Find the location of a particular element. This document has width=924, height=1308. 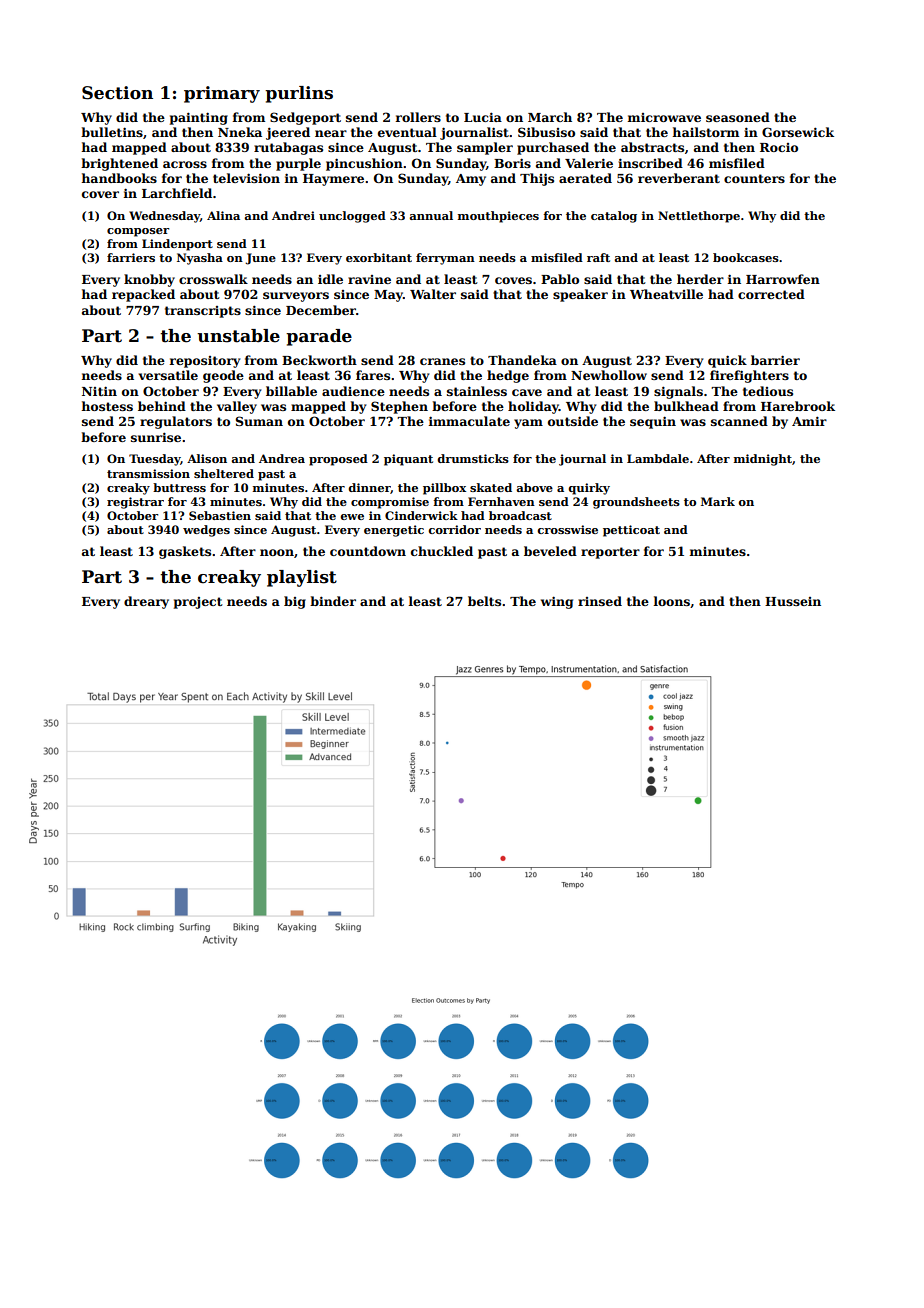

rollers is located at coordinates (418, 117).
